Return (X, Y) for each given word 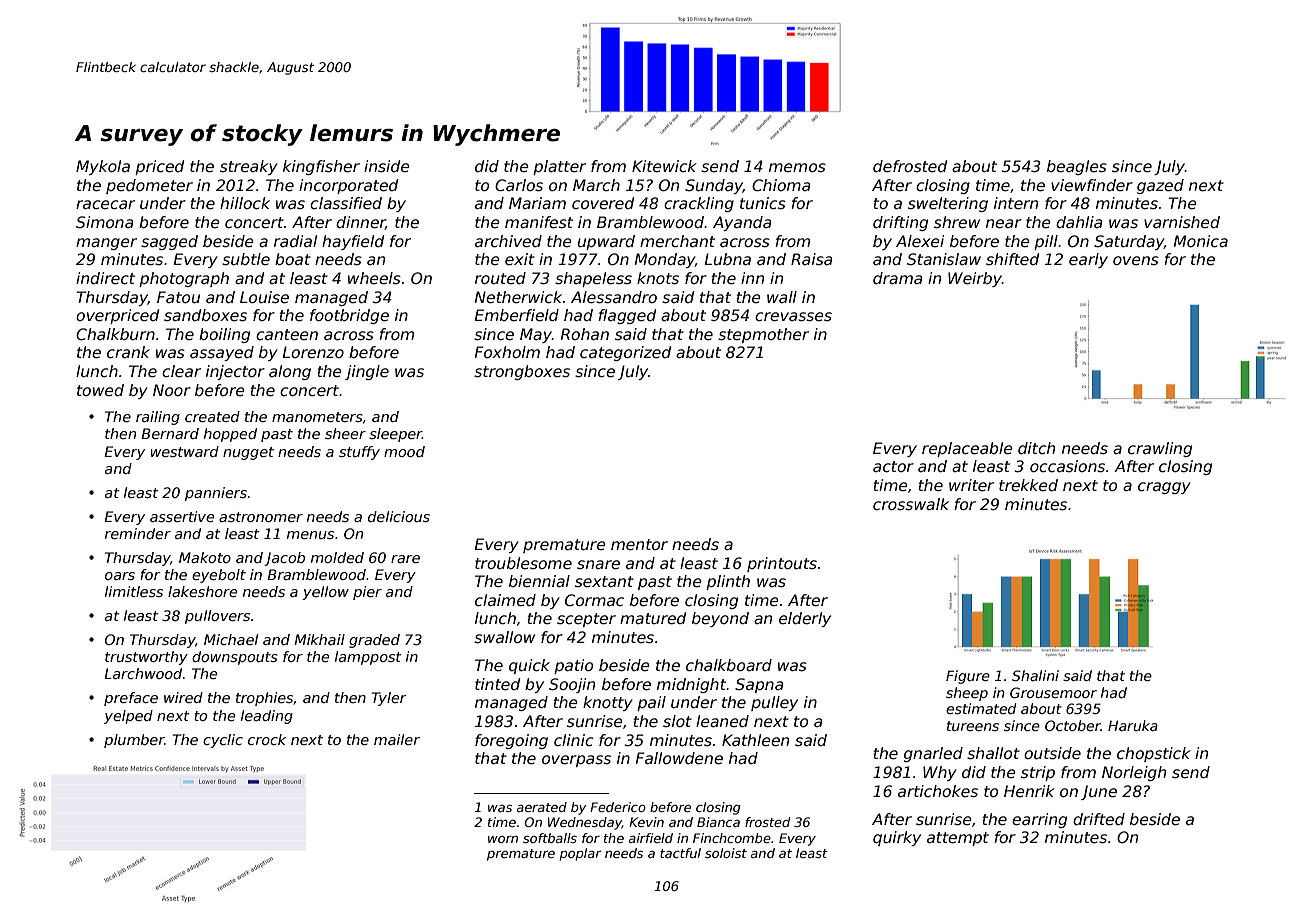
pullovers (217, 617)
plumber (134, 741)
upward (606, 242)
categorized (625, 353)
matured (653, 618)
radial (295, 241)
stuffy (359, 453)
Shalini (1035, 675)
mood (404, 451)
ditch (1036, 448)
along (290, 372)
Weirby (975, 279)
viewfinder (1092, 185)
